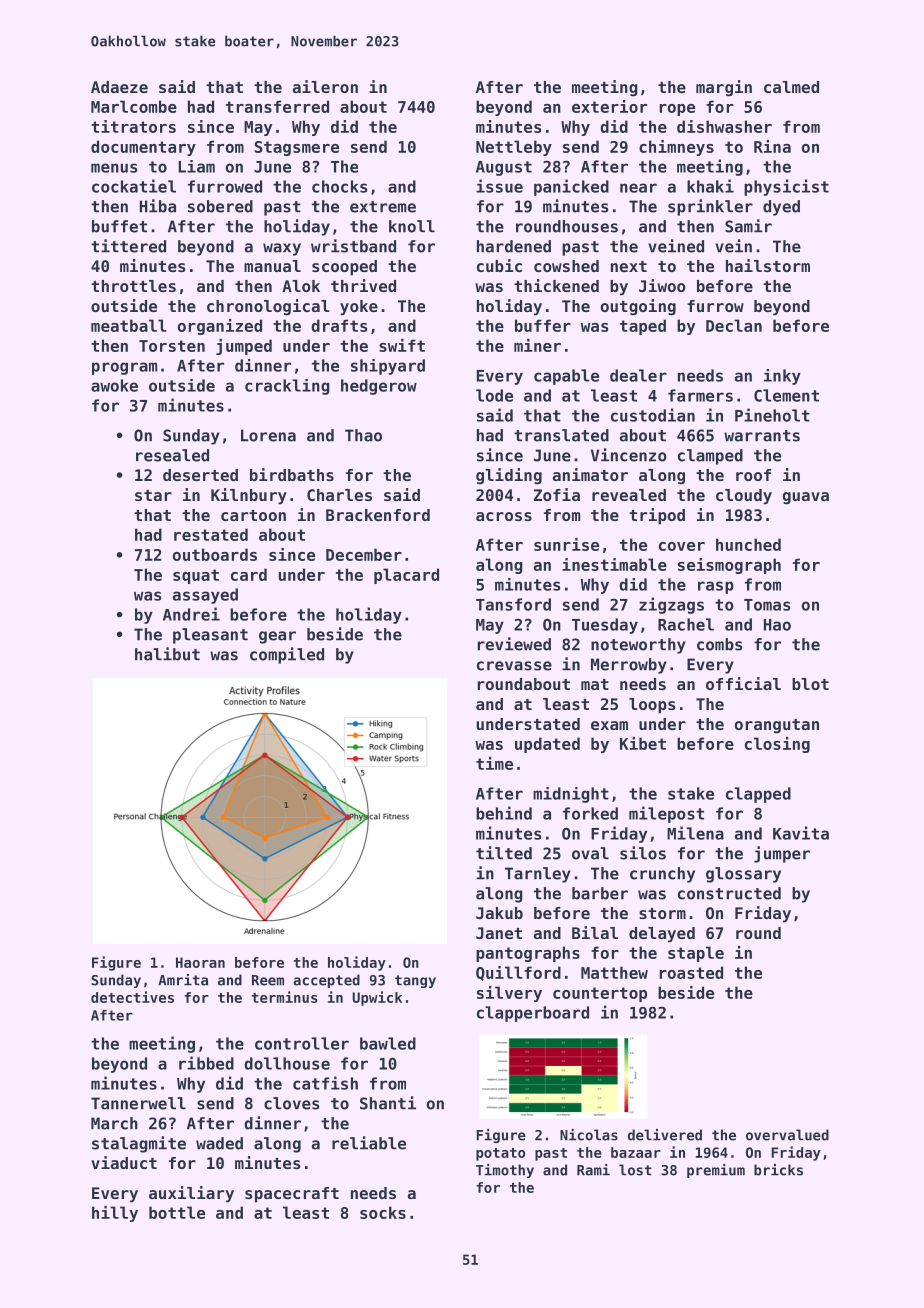 The width and height of the document is (924, 1308). Describe the element at coordinates (538, 875) in the document. I see `Tarnley` at that location.
